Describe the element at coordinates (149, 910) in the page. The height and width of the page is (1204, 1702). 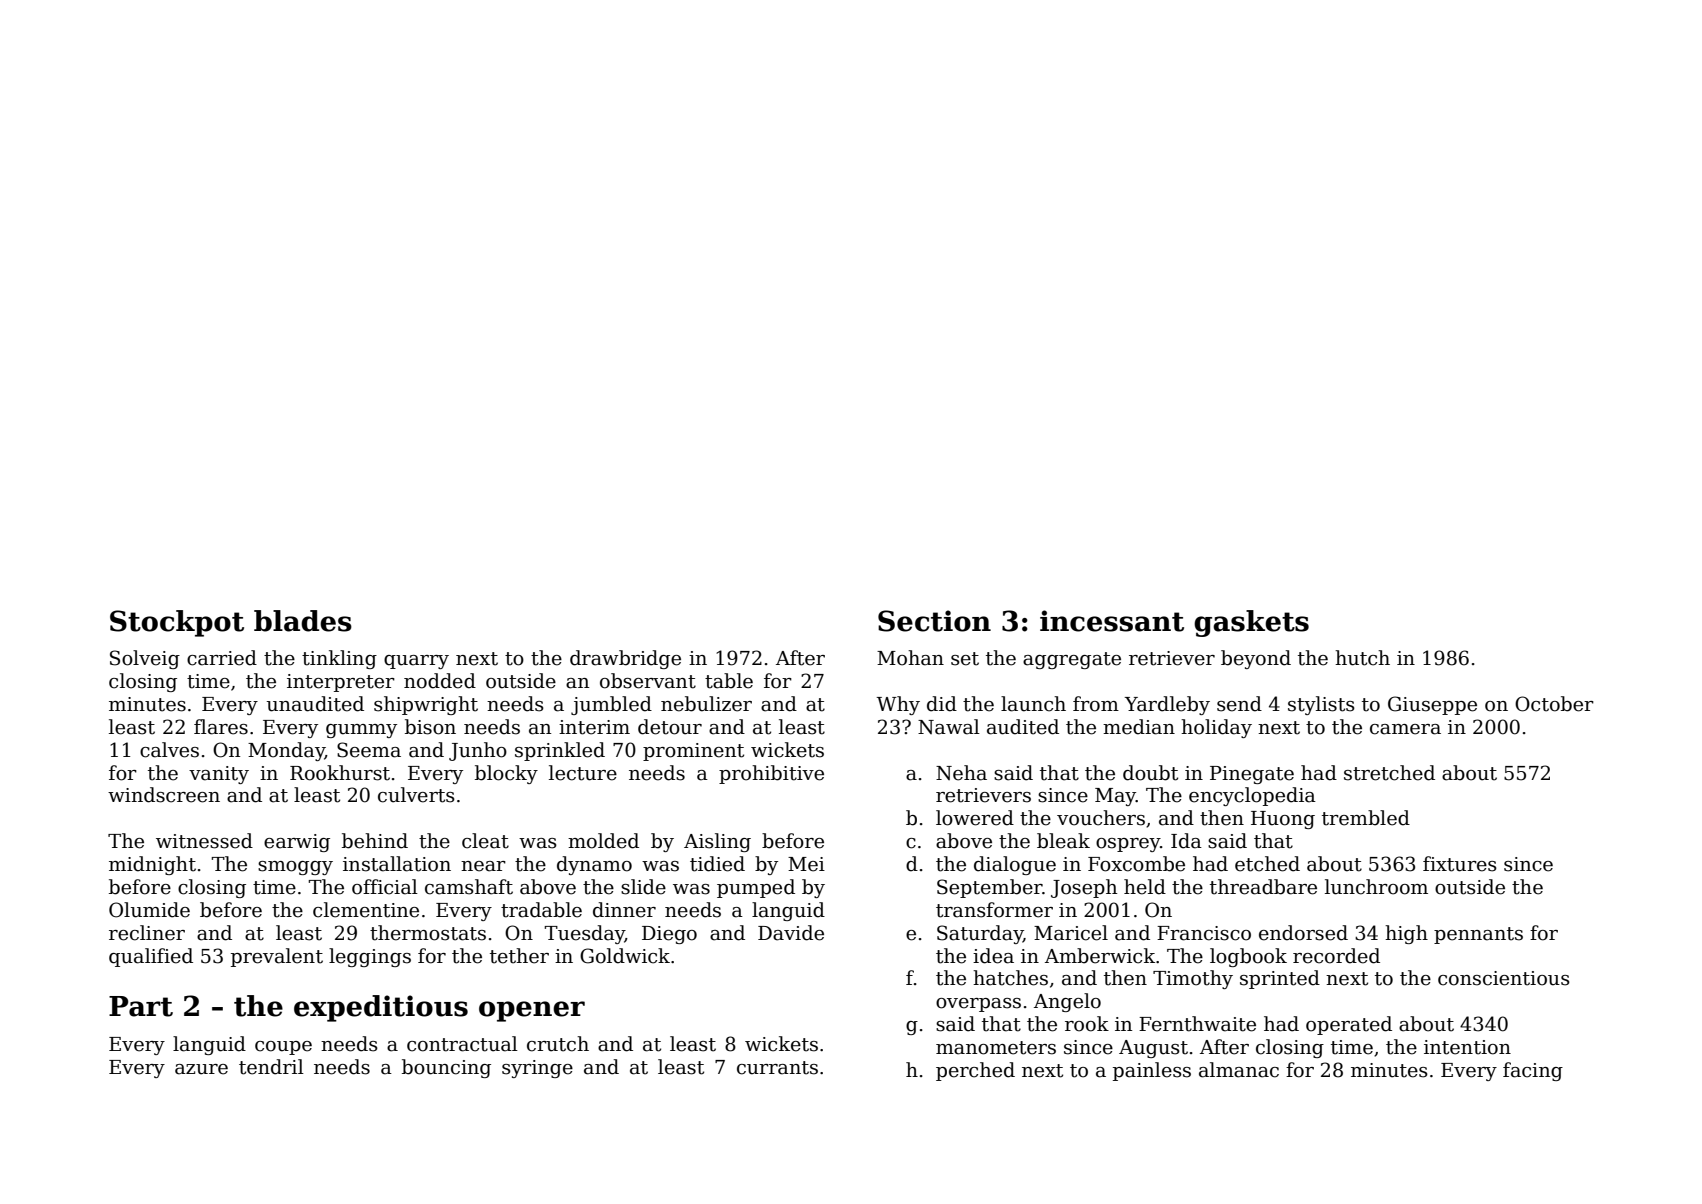
I see `Olumide` at that location.
